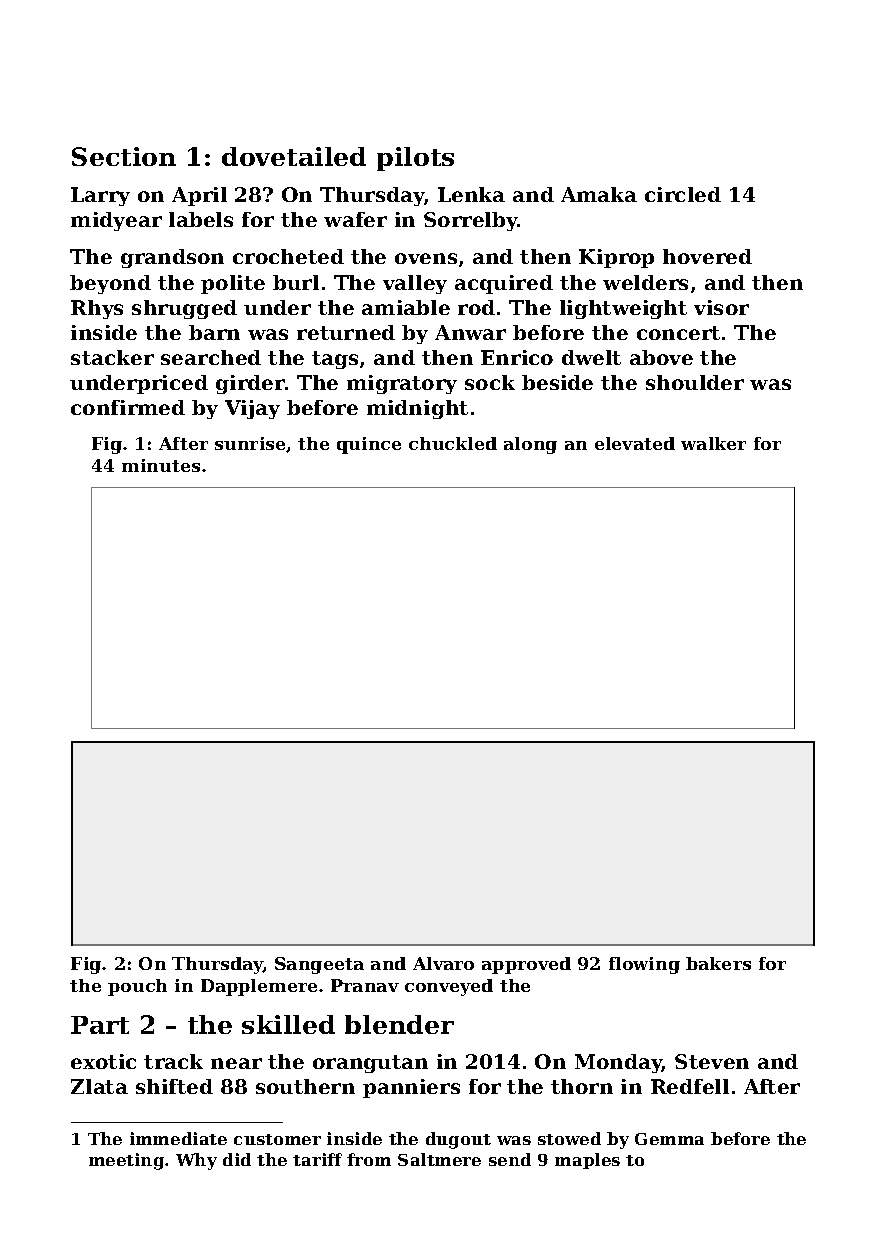  I want to click on labels, so click(201, 219).
